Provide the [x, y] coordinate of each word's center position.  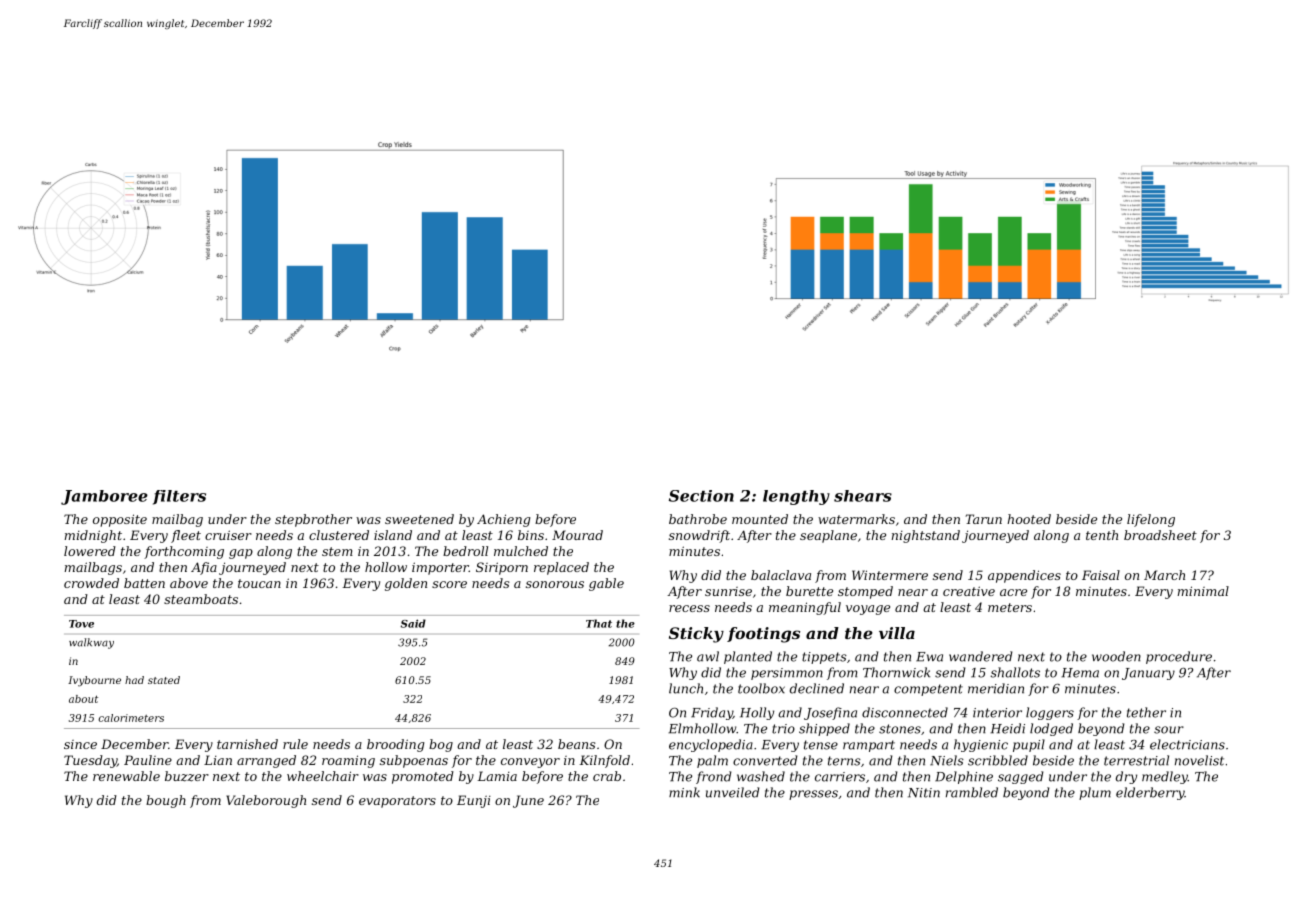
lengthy [796, 497]
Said [413, 623]
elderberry [1150, 793]
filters [179, 497]
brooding [395, 745]
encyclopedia [711, 745]
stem [337, 551]
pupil [1029, 745]
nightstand [926, 536]
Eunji [474, 801]
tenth [1102, 535]
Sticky [696, 635]
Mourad [577, 535]
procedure [1179, 657]
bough [166, 801]
